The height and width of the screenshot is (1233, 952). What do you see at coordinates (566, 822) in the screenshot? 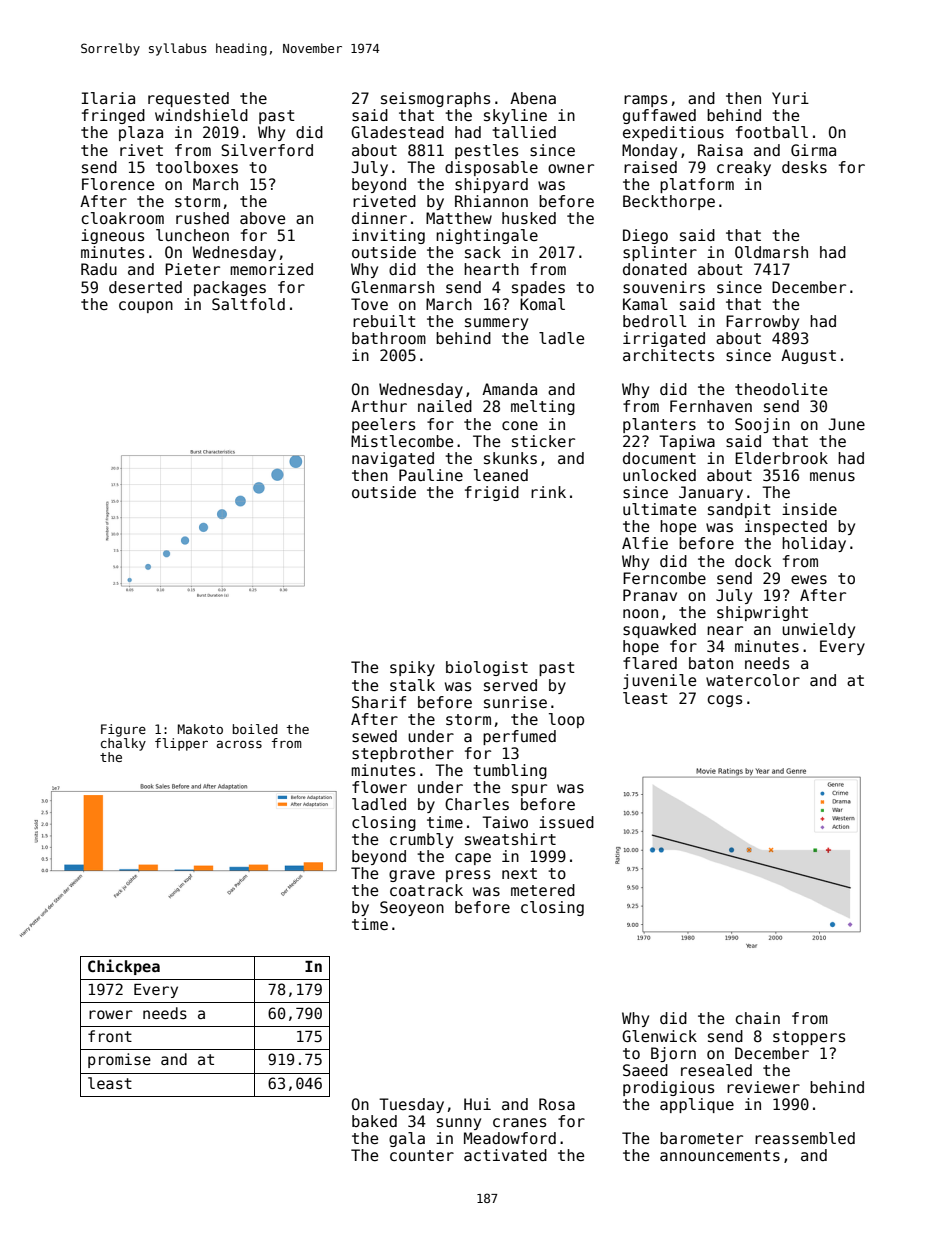
I see `issued` at bounding box center [566, 822].
